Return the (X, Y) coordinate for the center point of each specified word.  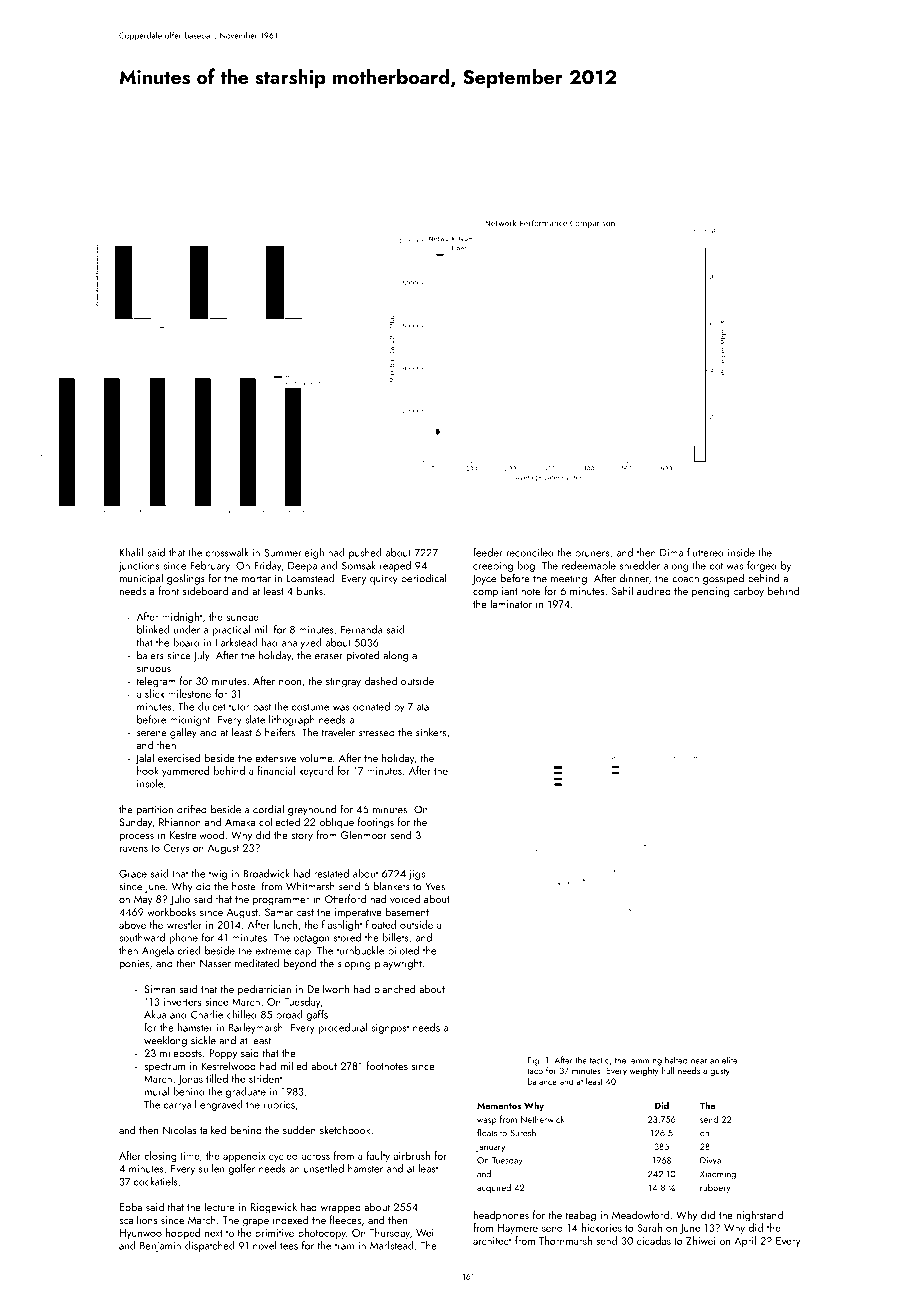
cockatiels (156, 1181)
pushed (365, 553)
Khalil (131, 552)
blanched (394, 988)
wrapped (341, 1208)
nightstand (760, 1216)
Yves (435, 886)
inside (741, 552)
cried (189, 950)
